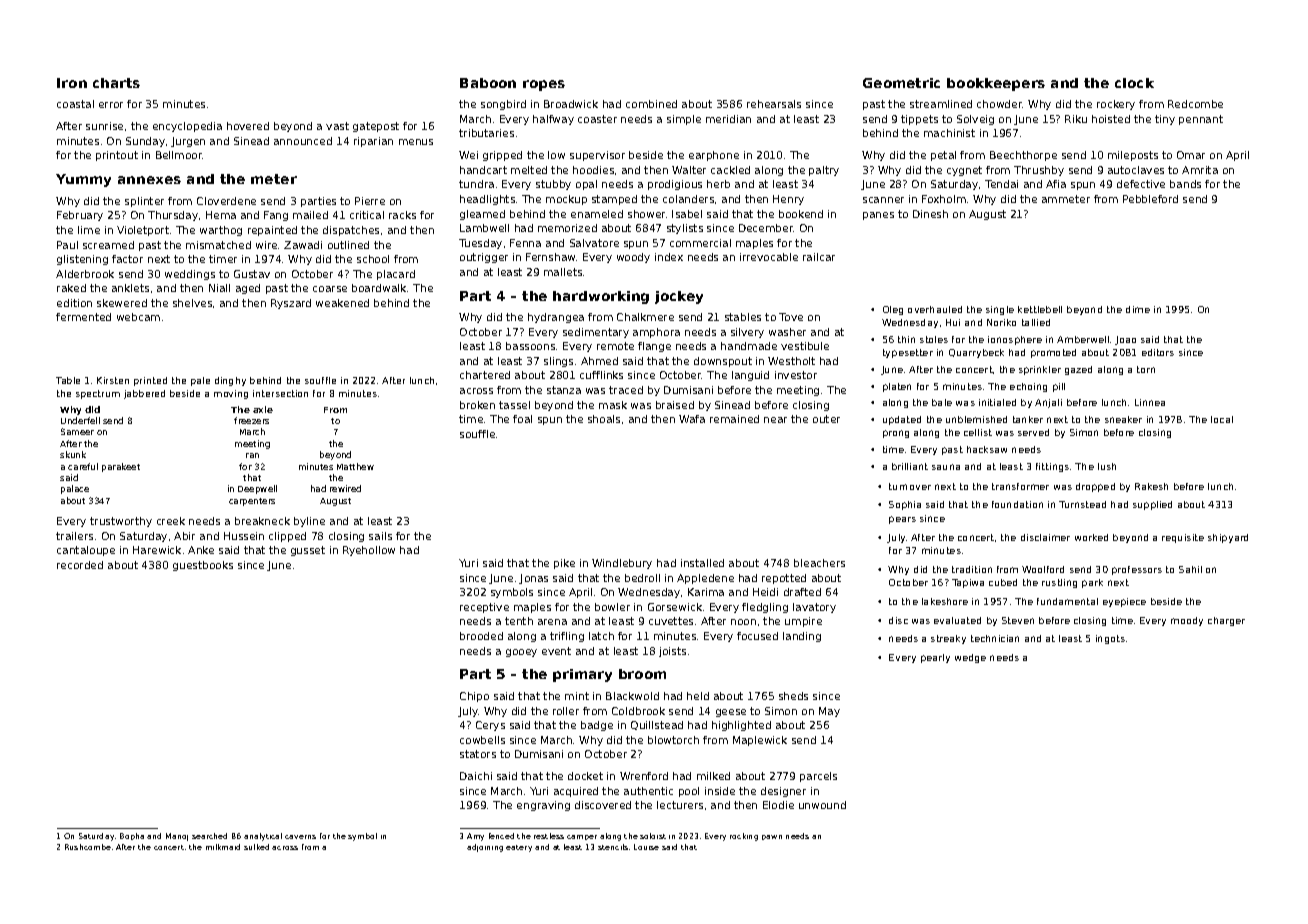  Describe the element at coordinates (544, 85) in the screenshot. I see `ropes` at that location.
